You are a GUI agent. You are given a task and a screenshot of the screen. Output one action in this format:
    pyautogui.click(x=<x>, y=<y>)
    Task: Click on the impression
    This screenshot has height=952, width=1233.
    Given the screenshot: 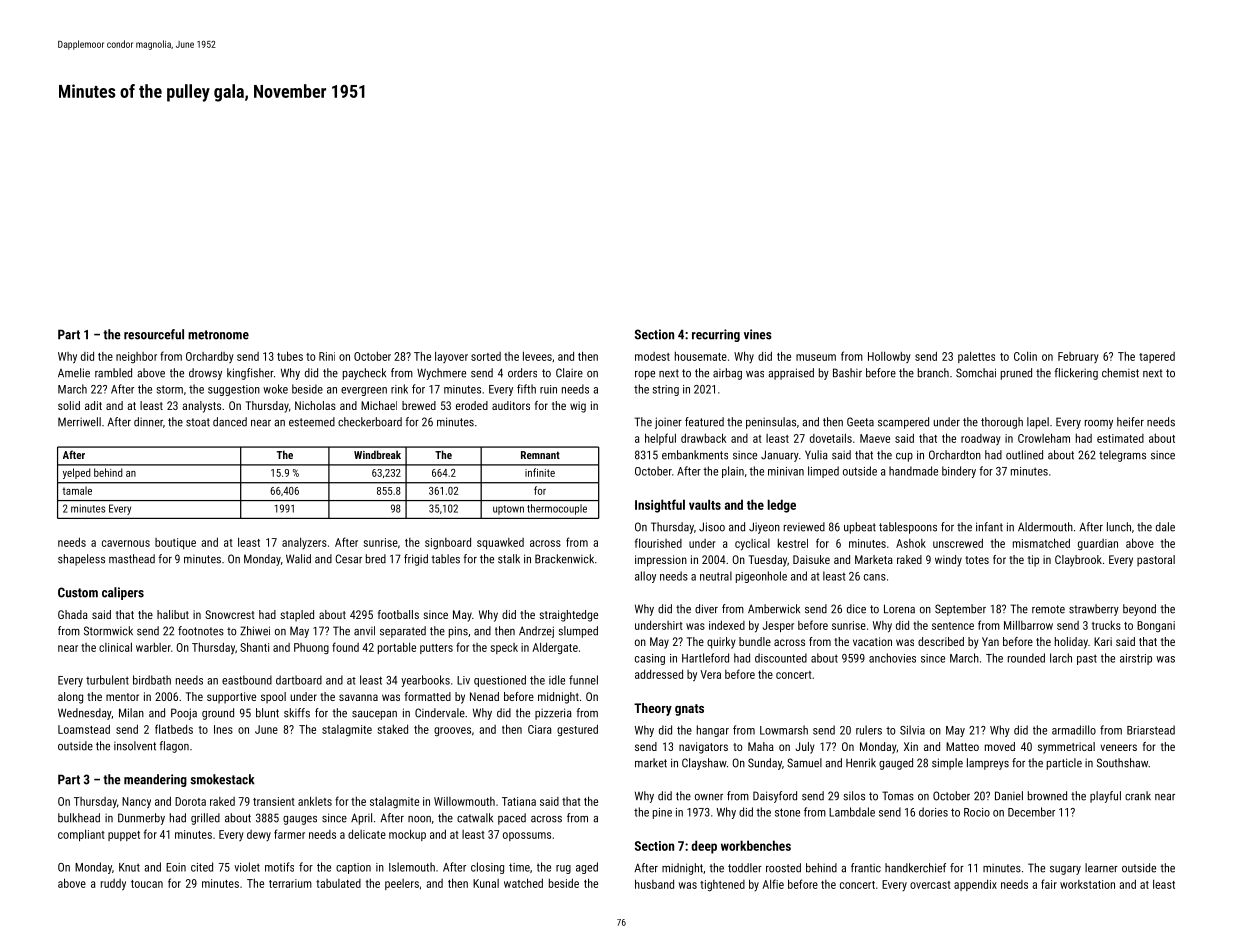 What is the action you would take?
    pyautogui.click(x=661, y=561)
